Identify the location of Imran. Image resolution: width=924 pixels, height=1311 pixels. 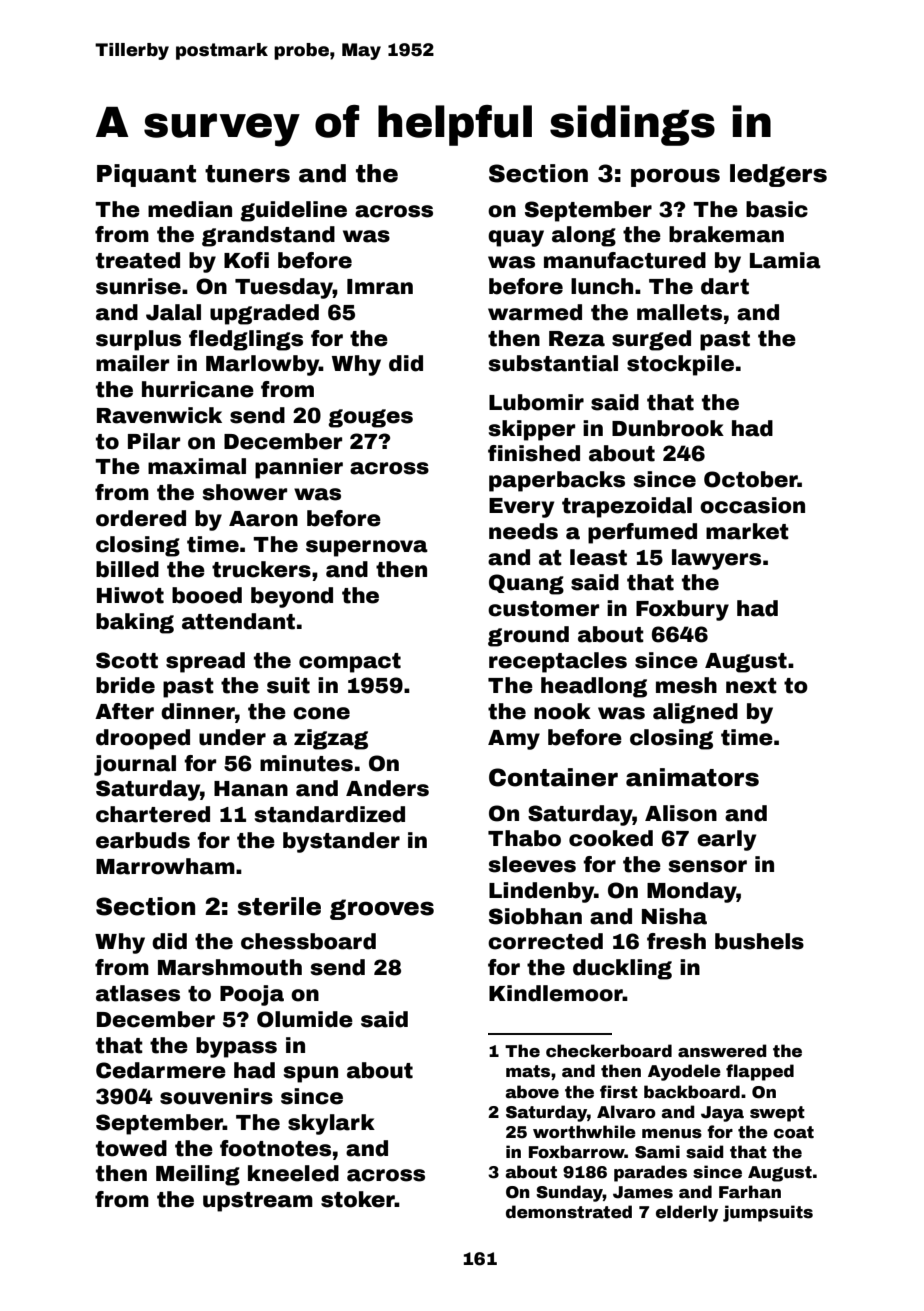
(380, 287).
